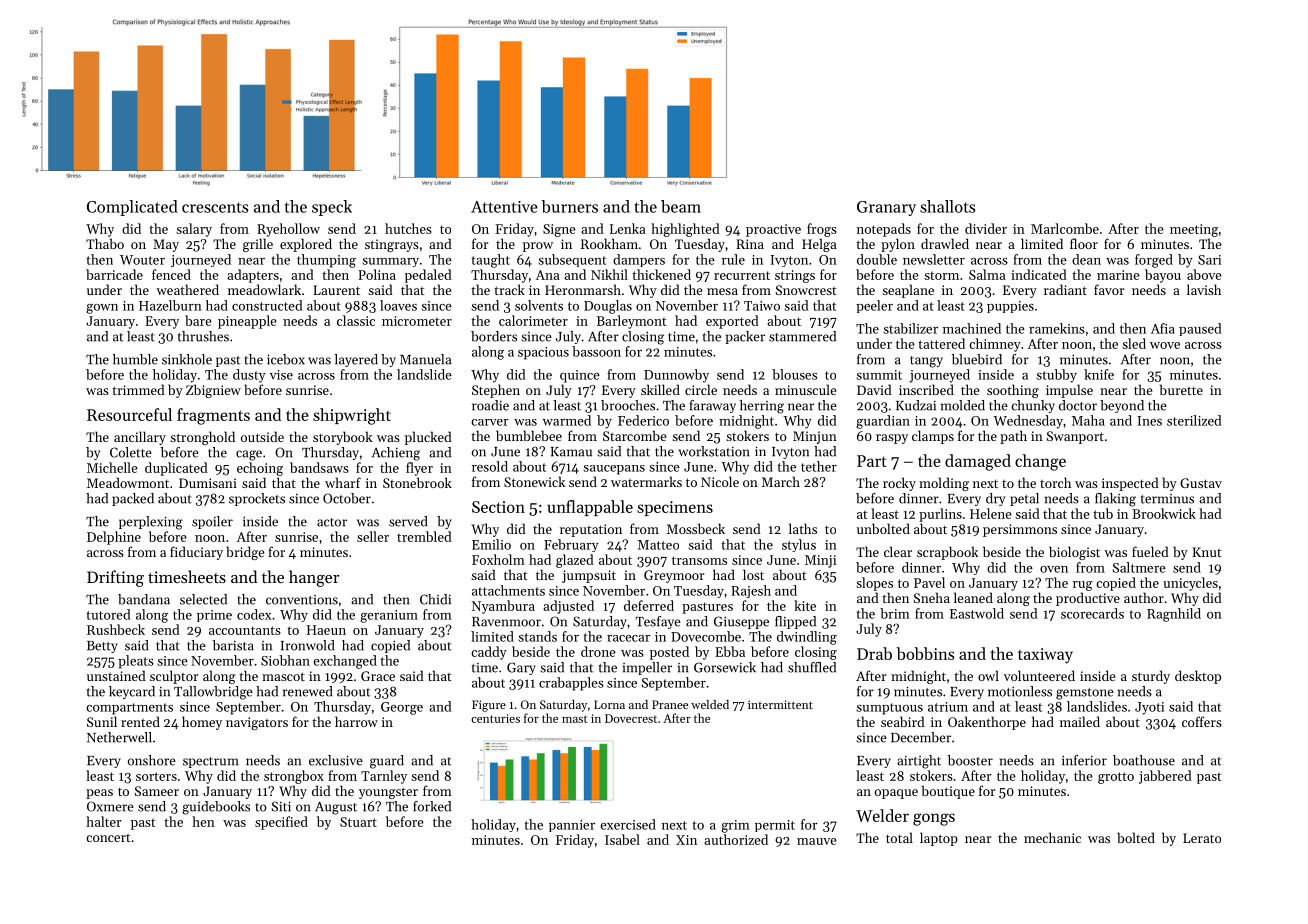 This document has width=1308, height=924. I want to click on workstation, so click(714, 451).
